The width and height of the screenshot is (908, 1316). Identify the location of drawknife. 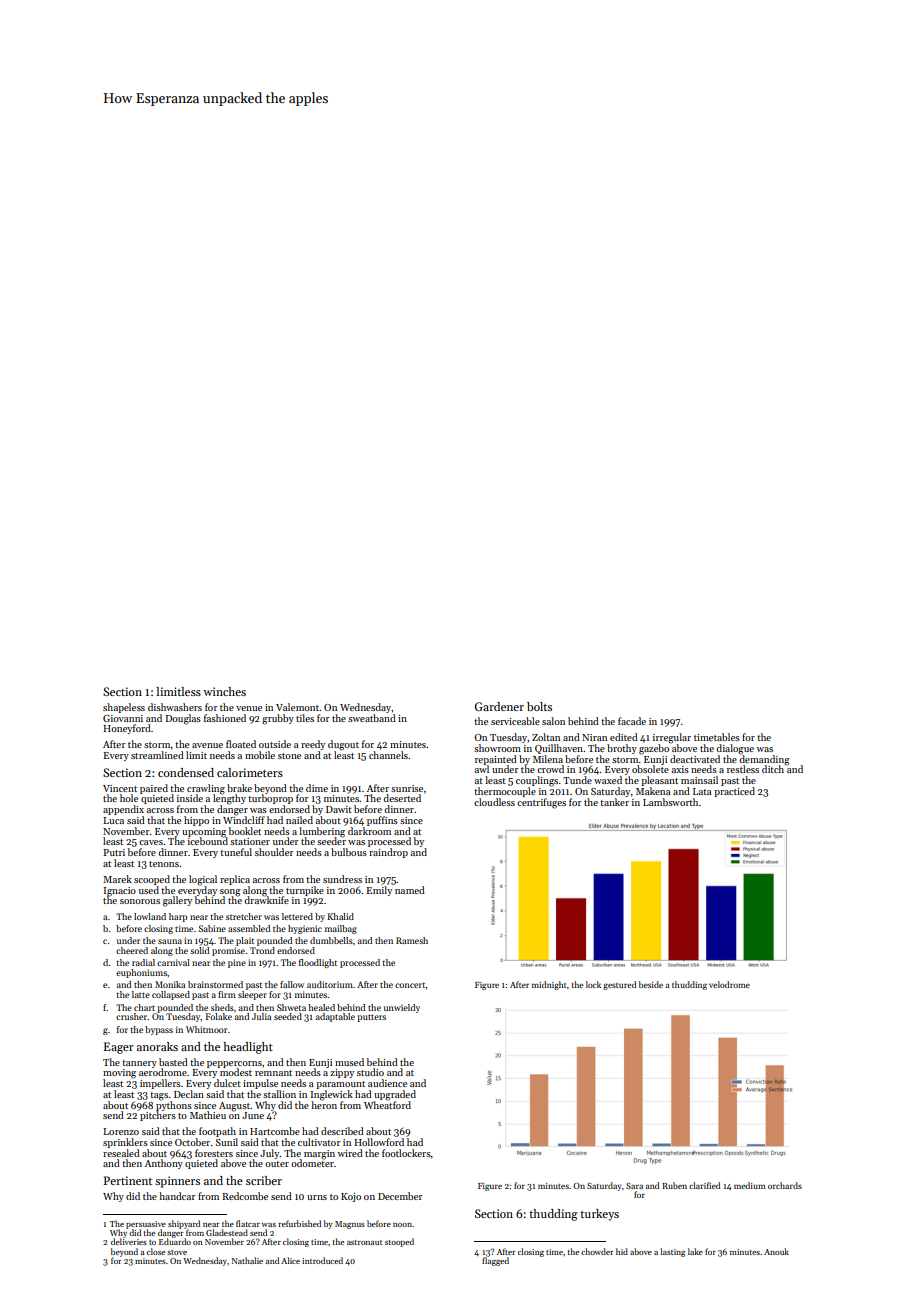
(266, 900).
